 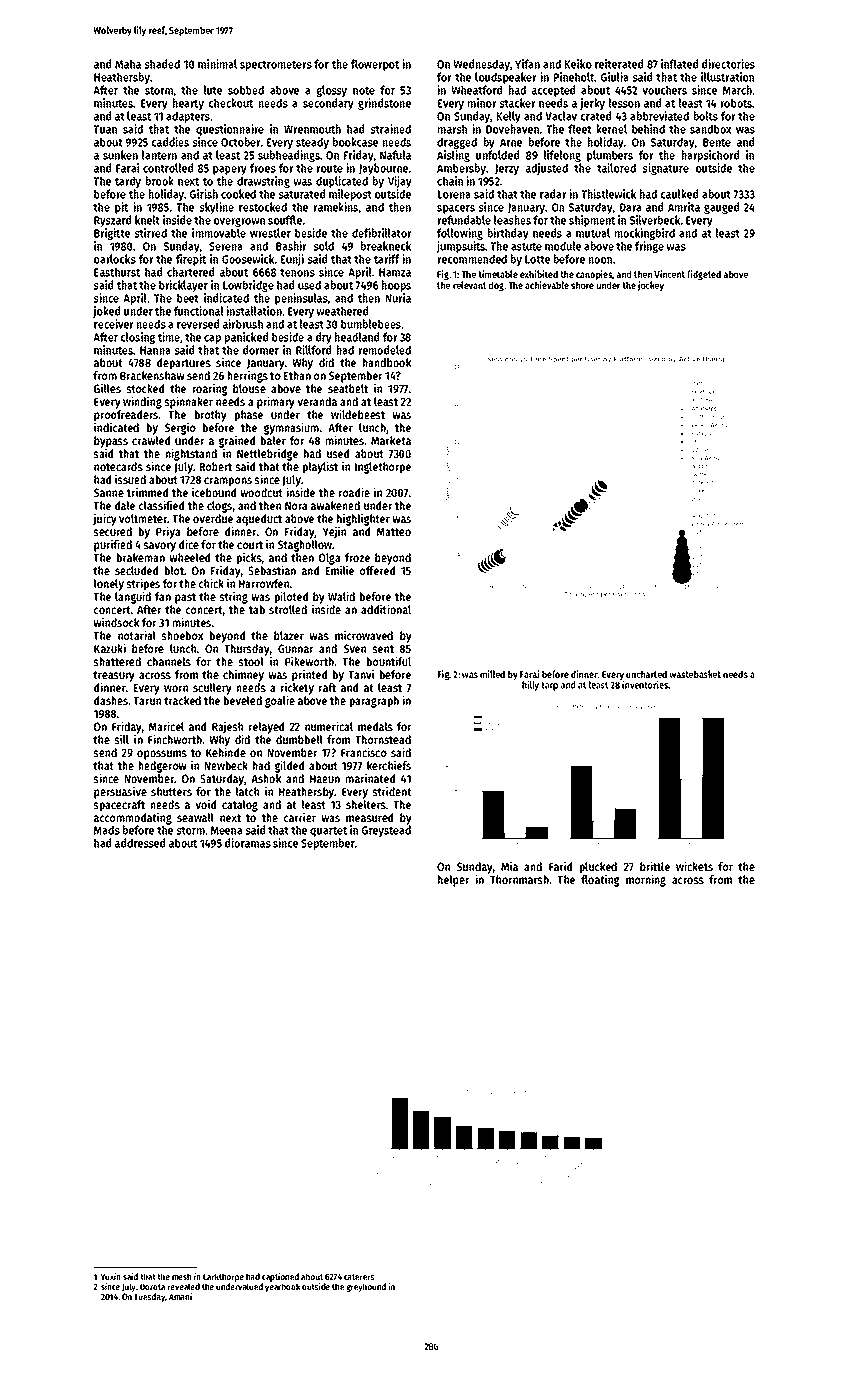 I want to click on caterers, so click(x=359, y=1277).
